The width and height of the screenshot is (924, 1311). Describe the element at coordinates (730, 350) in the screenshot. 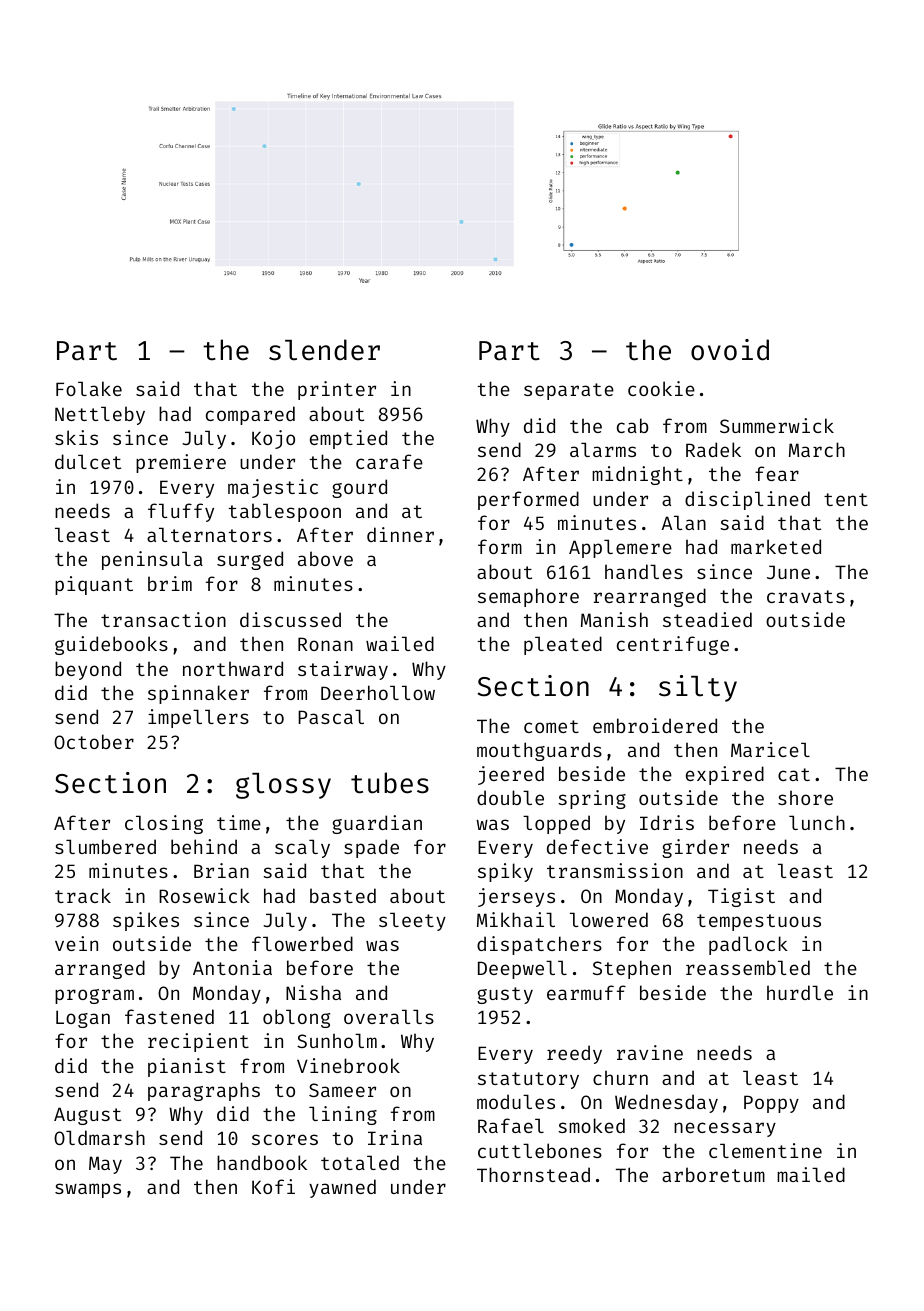

I see `ovoid` at that location.
